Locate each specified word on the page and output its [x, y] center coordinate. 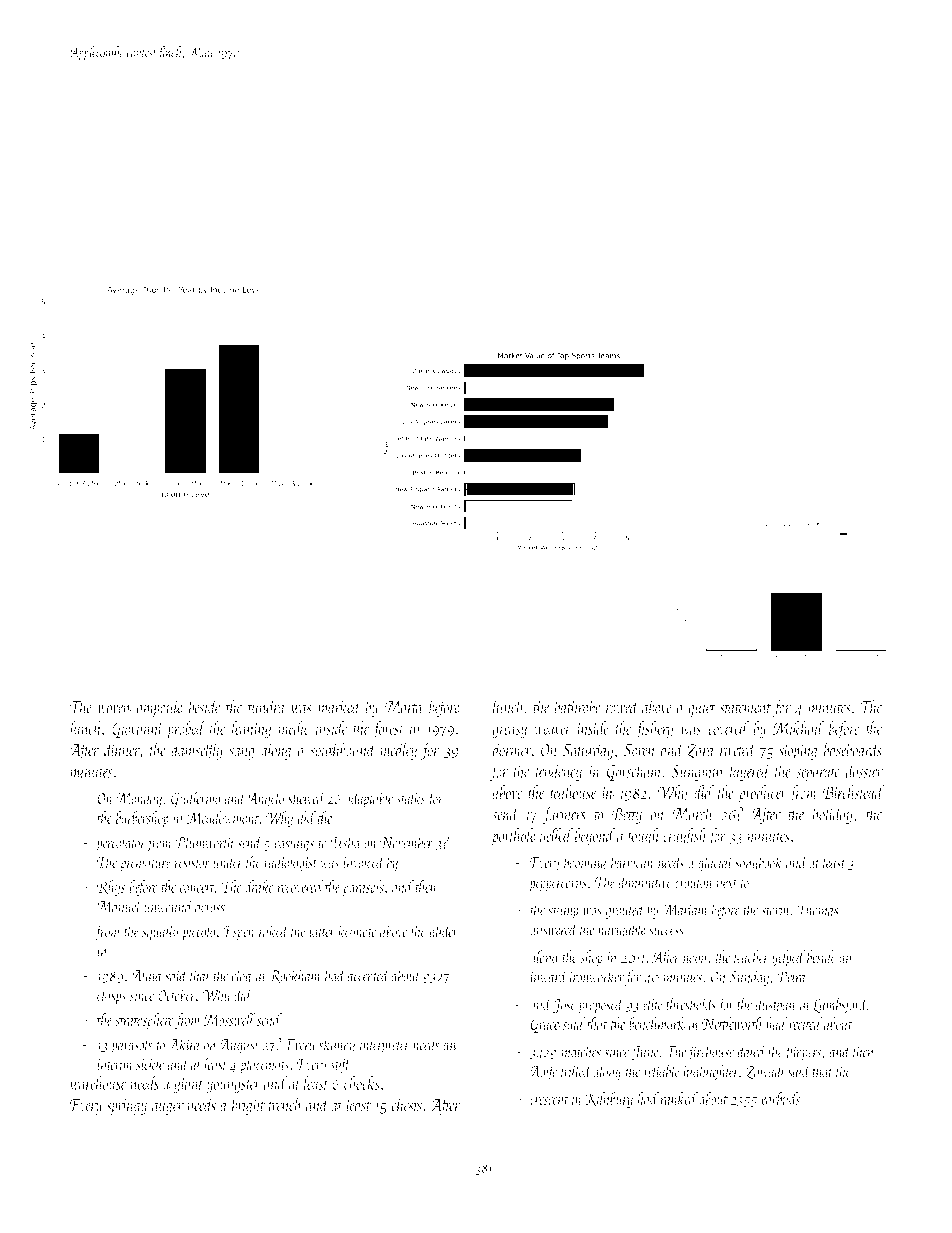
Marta [404, 707]
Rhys [111, 888]
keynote [357, 932]
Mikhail [798, 728]
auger [168, 1109]
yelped [788, 958]
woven [114, 709]
